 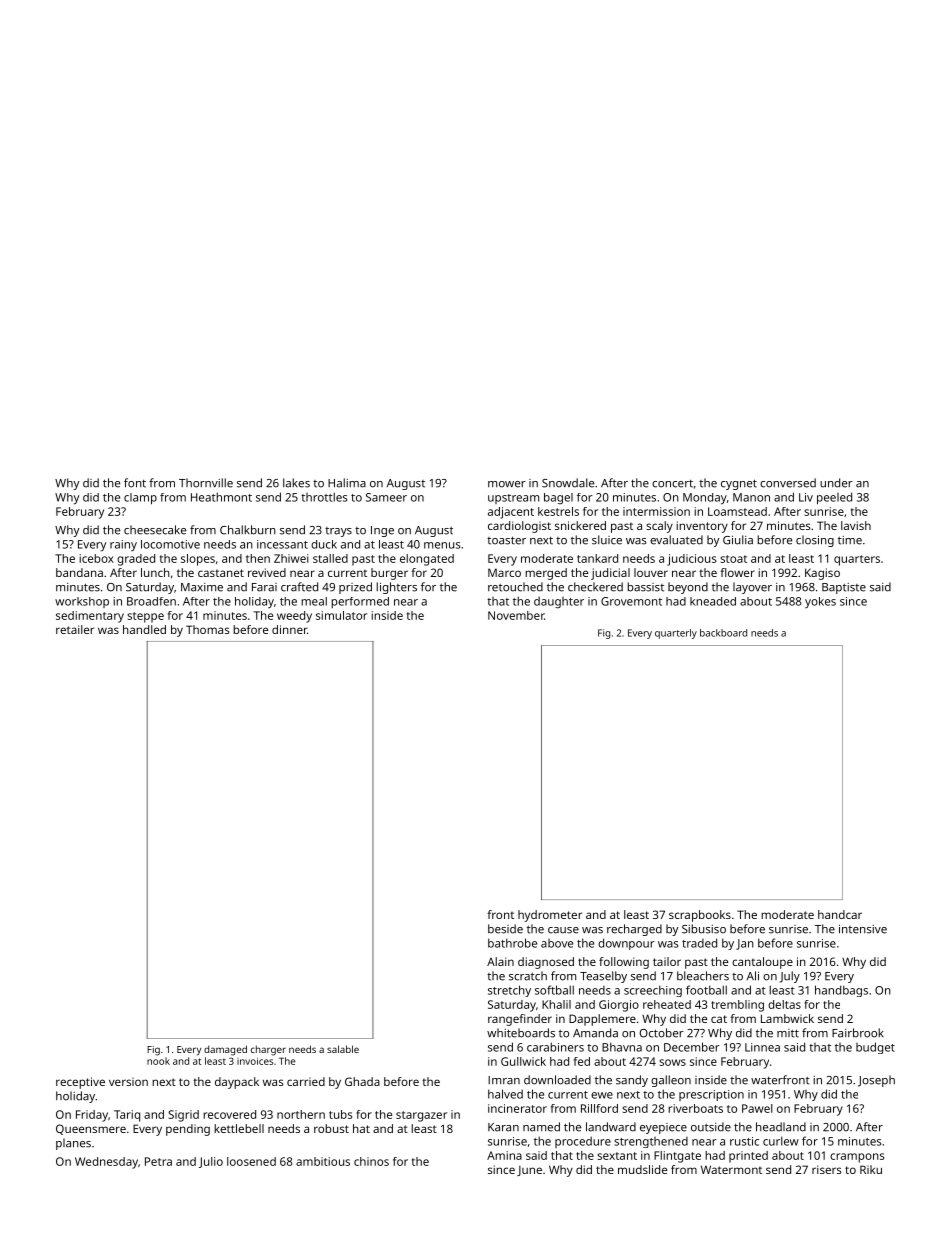 What do you see at coordinates (550, 916) in the page?
I see `hydrometer` at bounding box center [550, 916].
